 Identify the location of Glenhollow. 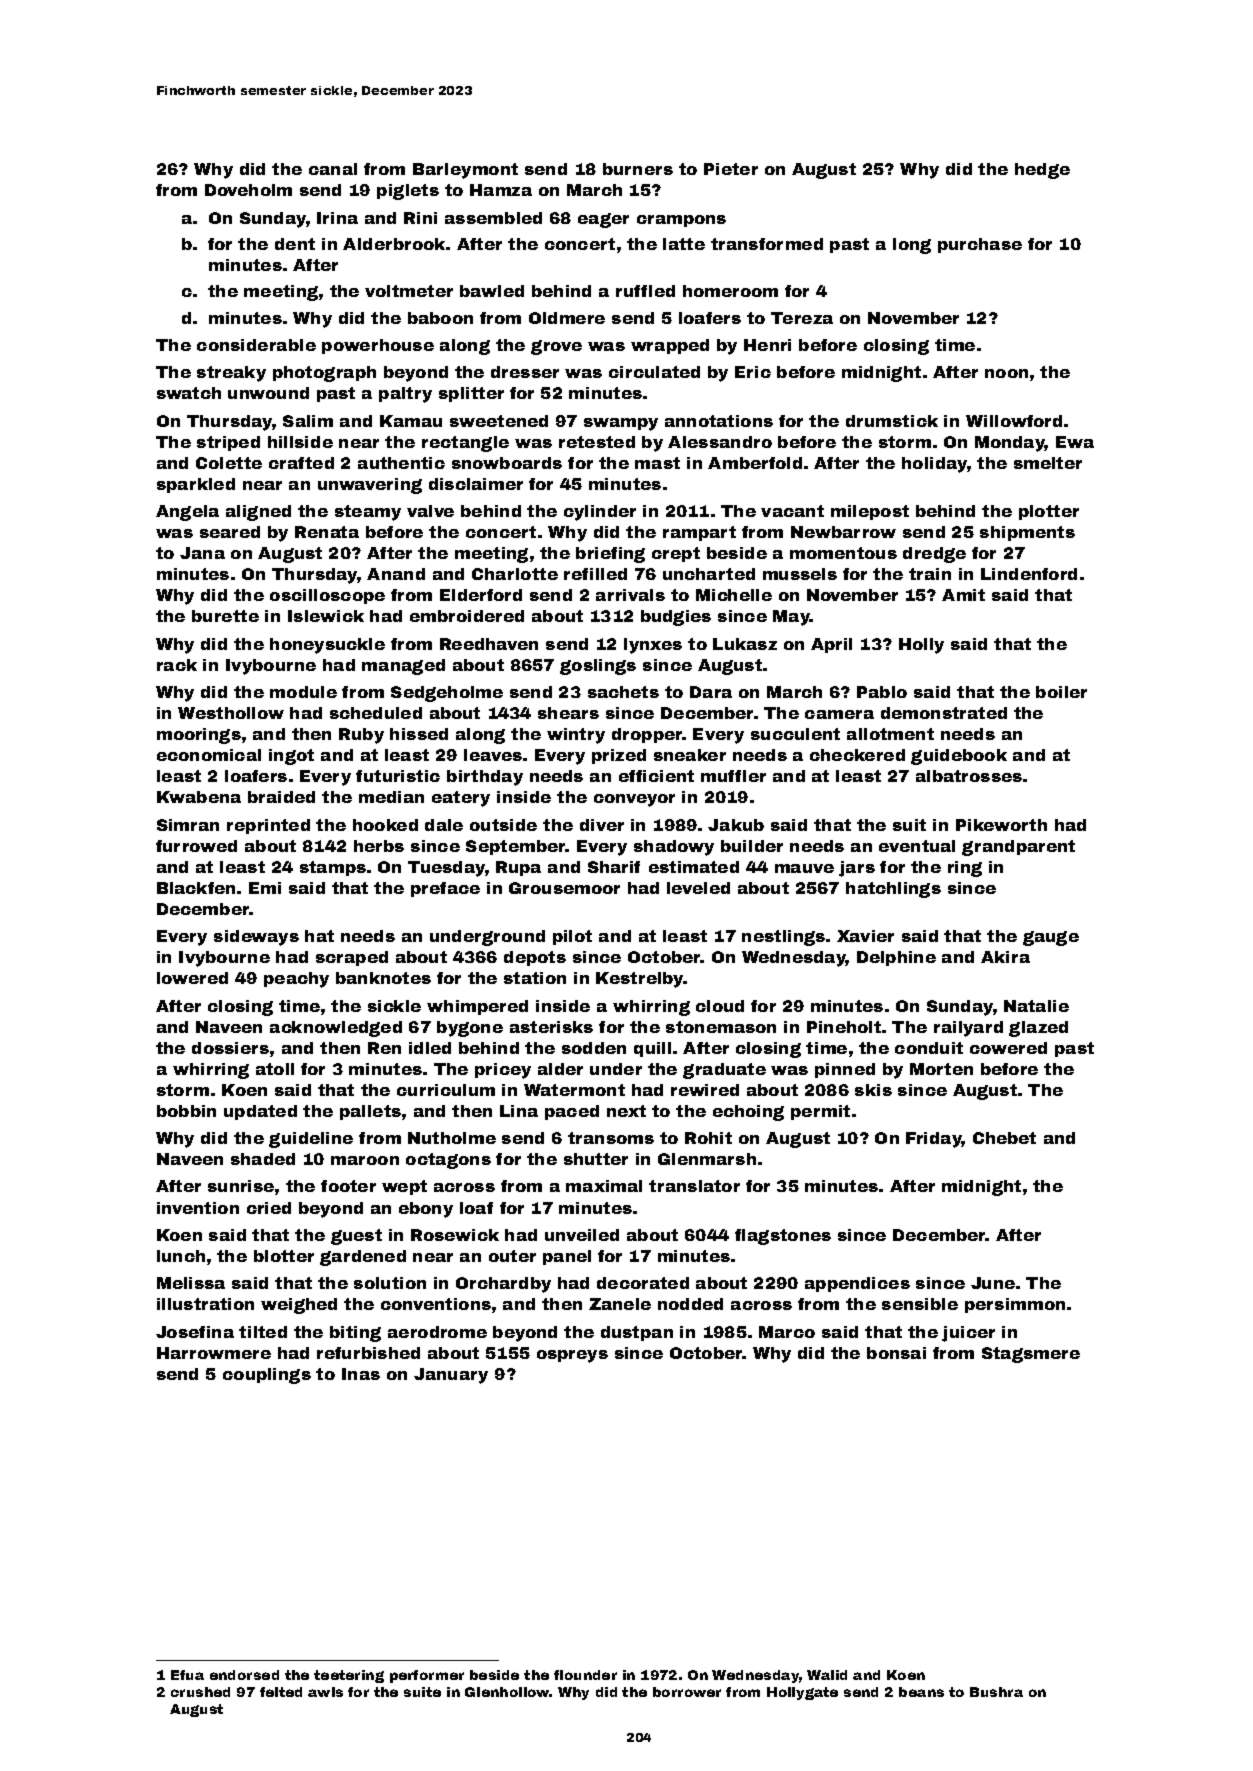
(507, 1692).
